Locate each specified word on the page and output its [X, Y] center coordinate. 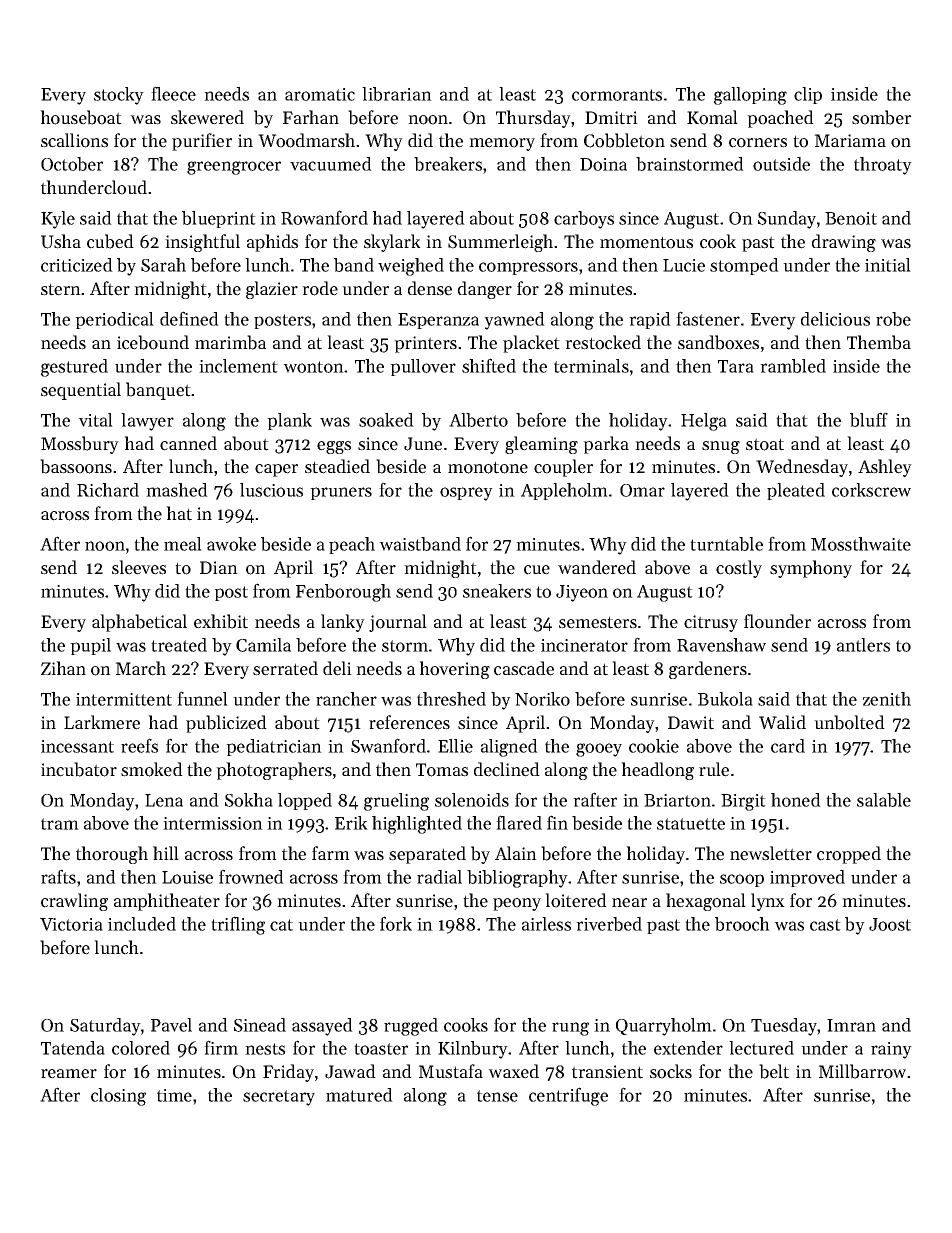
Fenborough [343, 593]
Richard [108, 490]
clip [808, 95]
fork [396, 923]
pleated [796, 491]
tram [60, 824]
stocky [119, 96]
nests [265, 1049]
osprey [466, 494]
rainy [891, 1050]
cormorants [617, 95]
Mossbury [80, 445]
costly [739, 569]
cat [281, 925]
